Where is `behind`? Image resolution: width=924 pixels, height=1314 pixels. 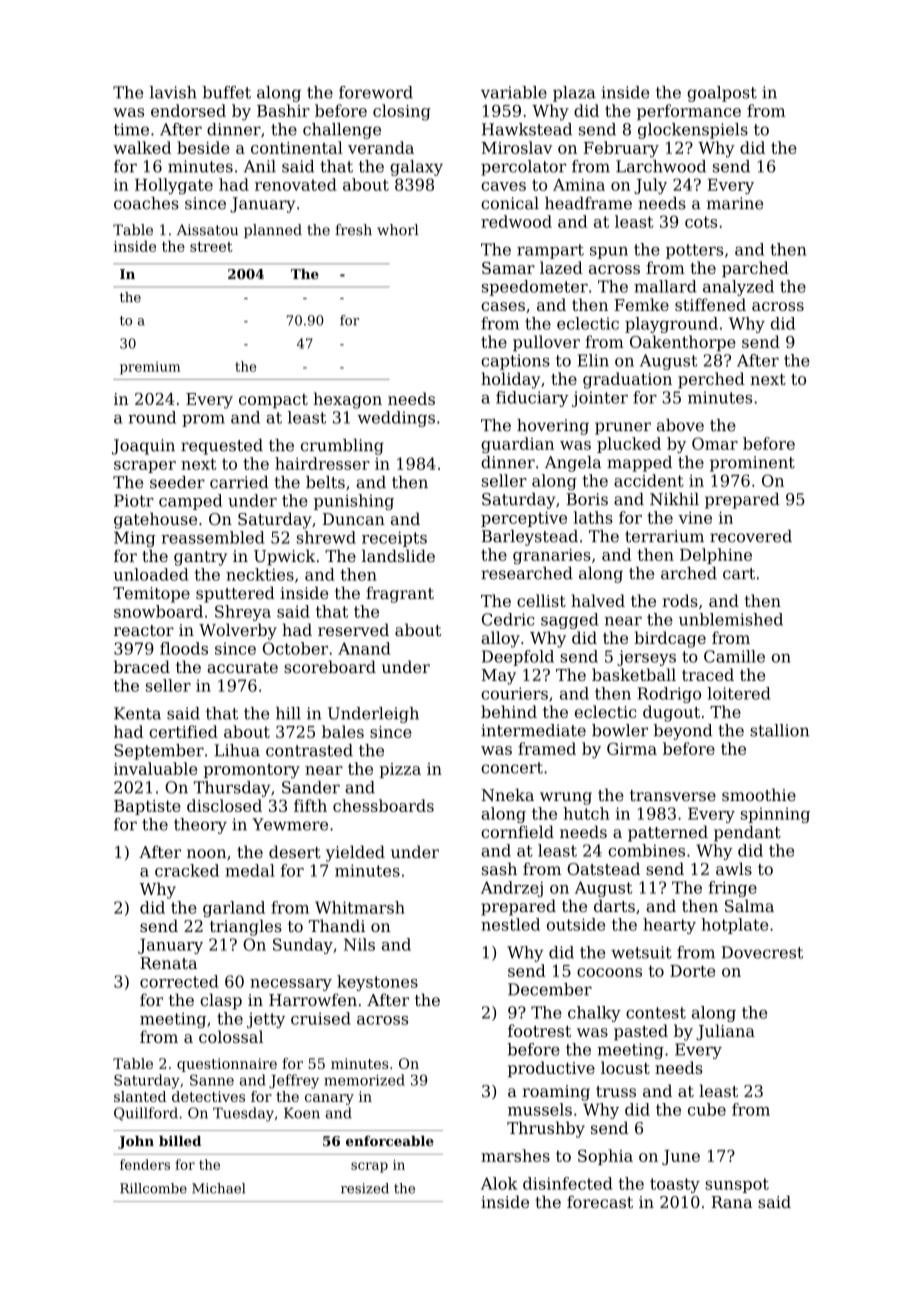
behind is located at coordinates (509, 711).
